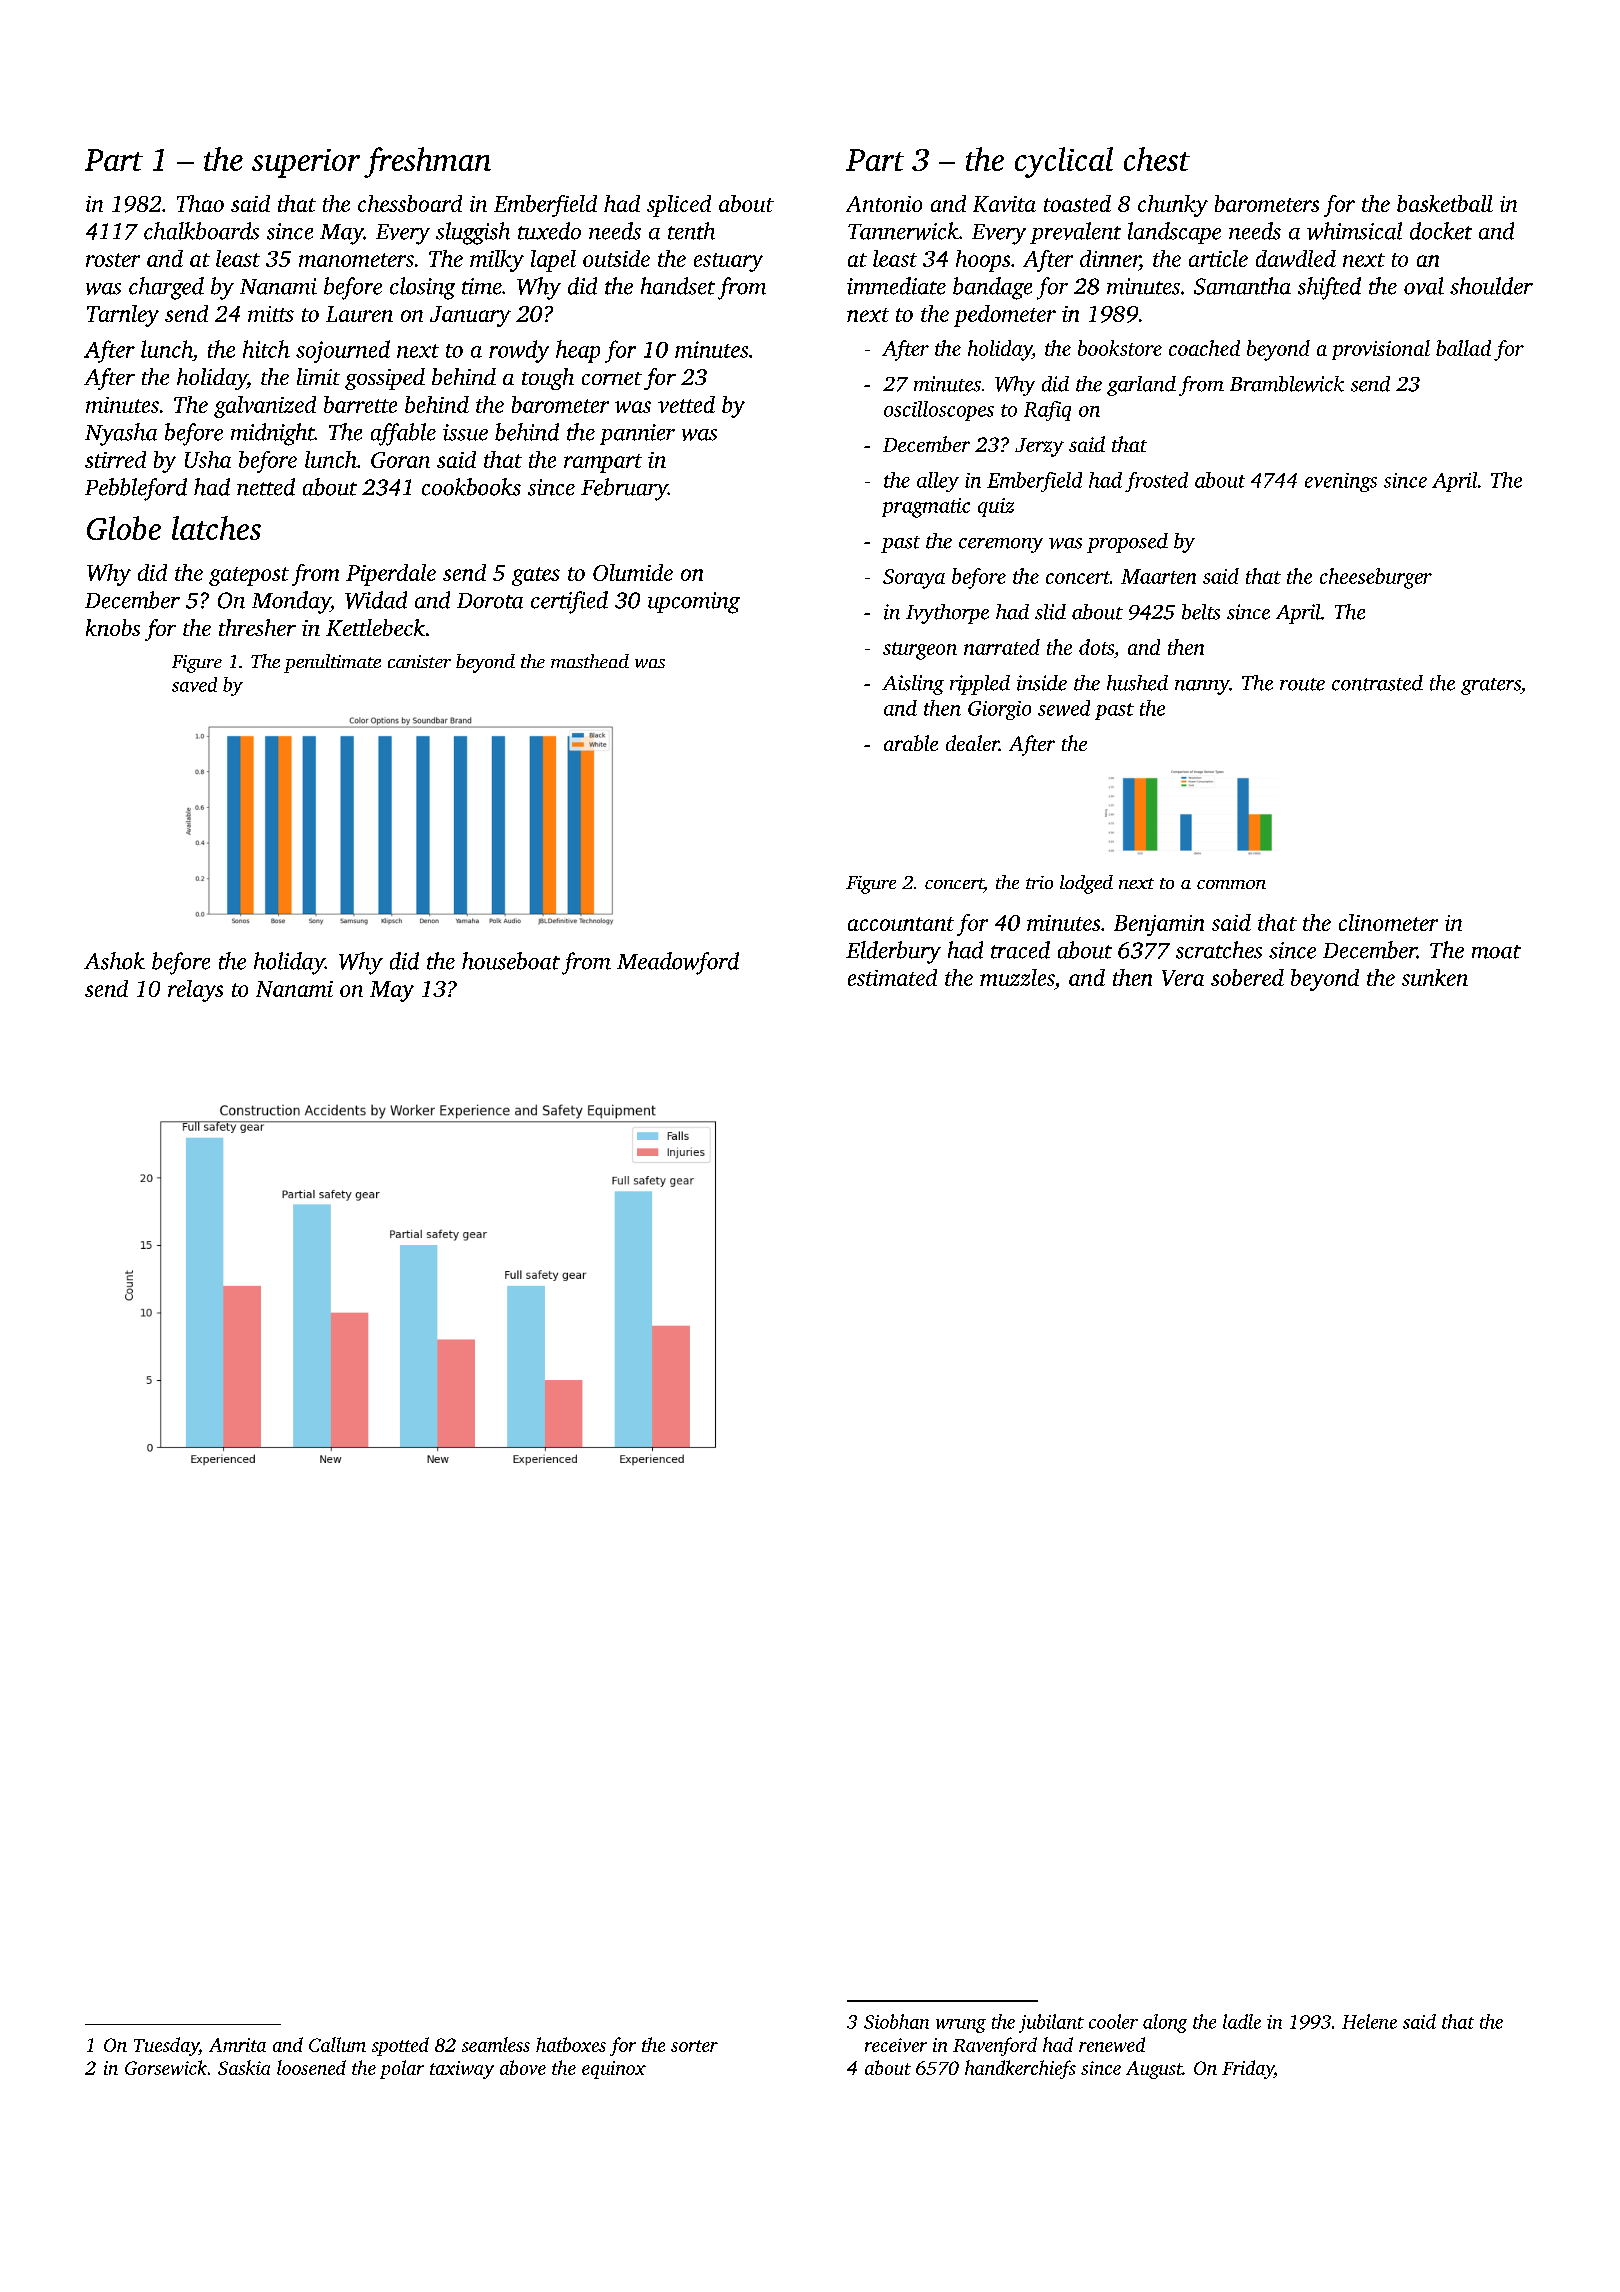 The height and width of the screenshot is (2292, 1620). I want to click on Helene, so click(1369, 2021).
